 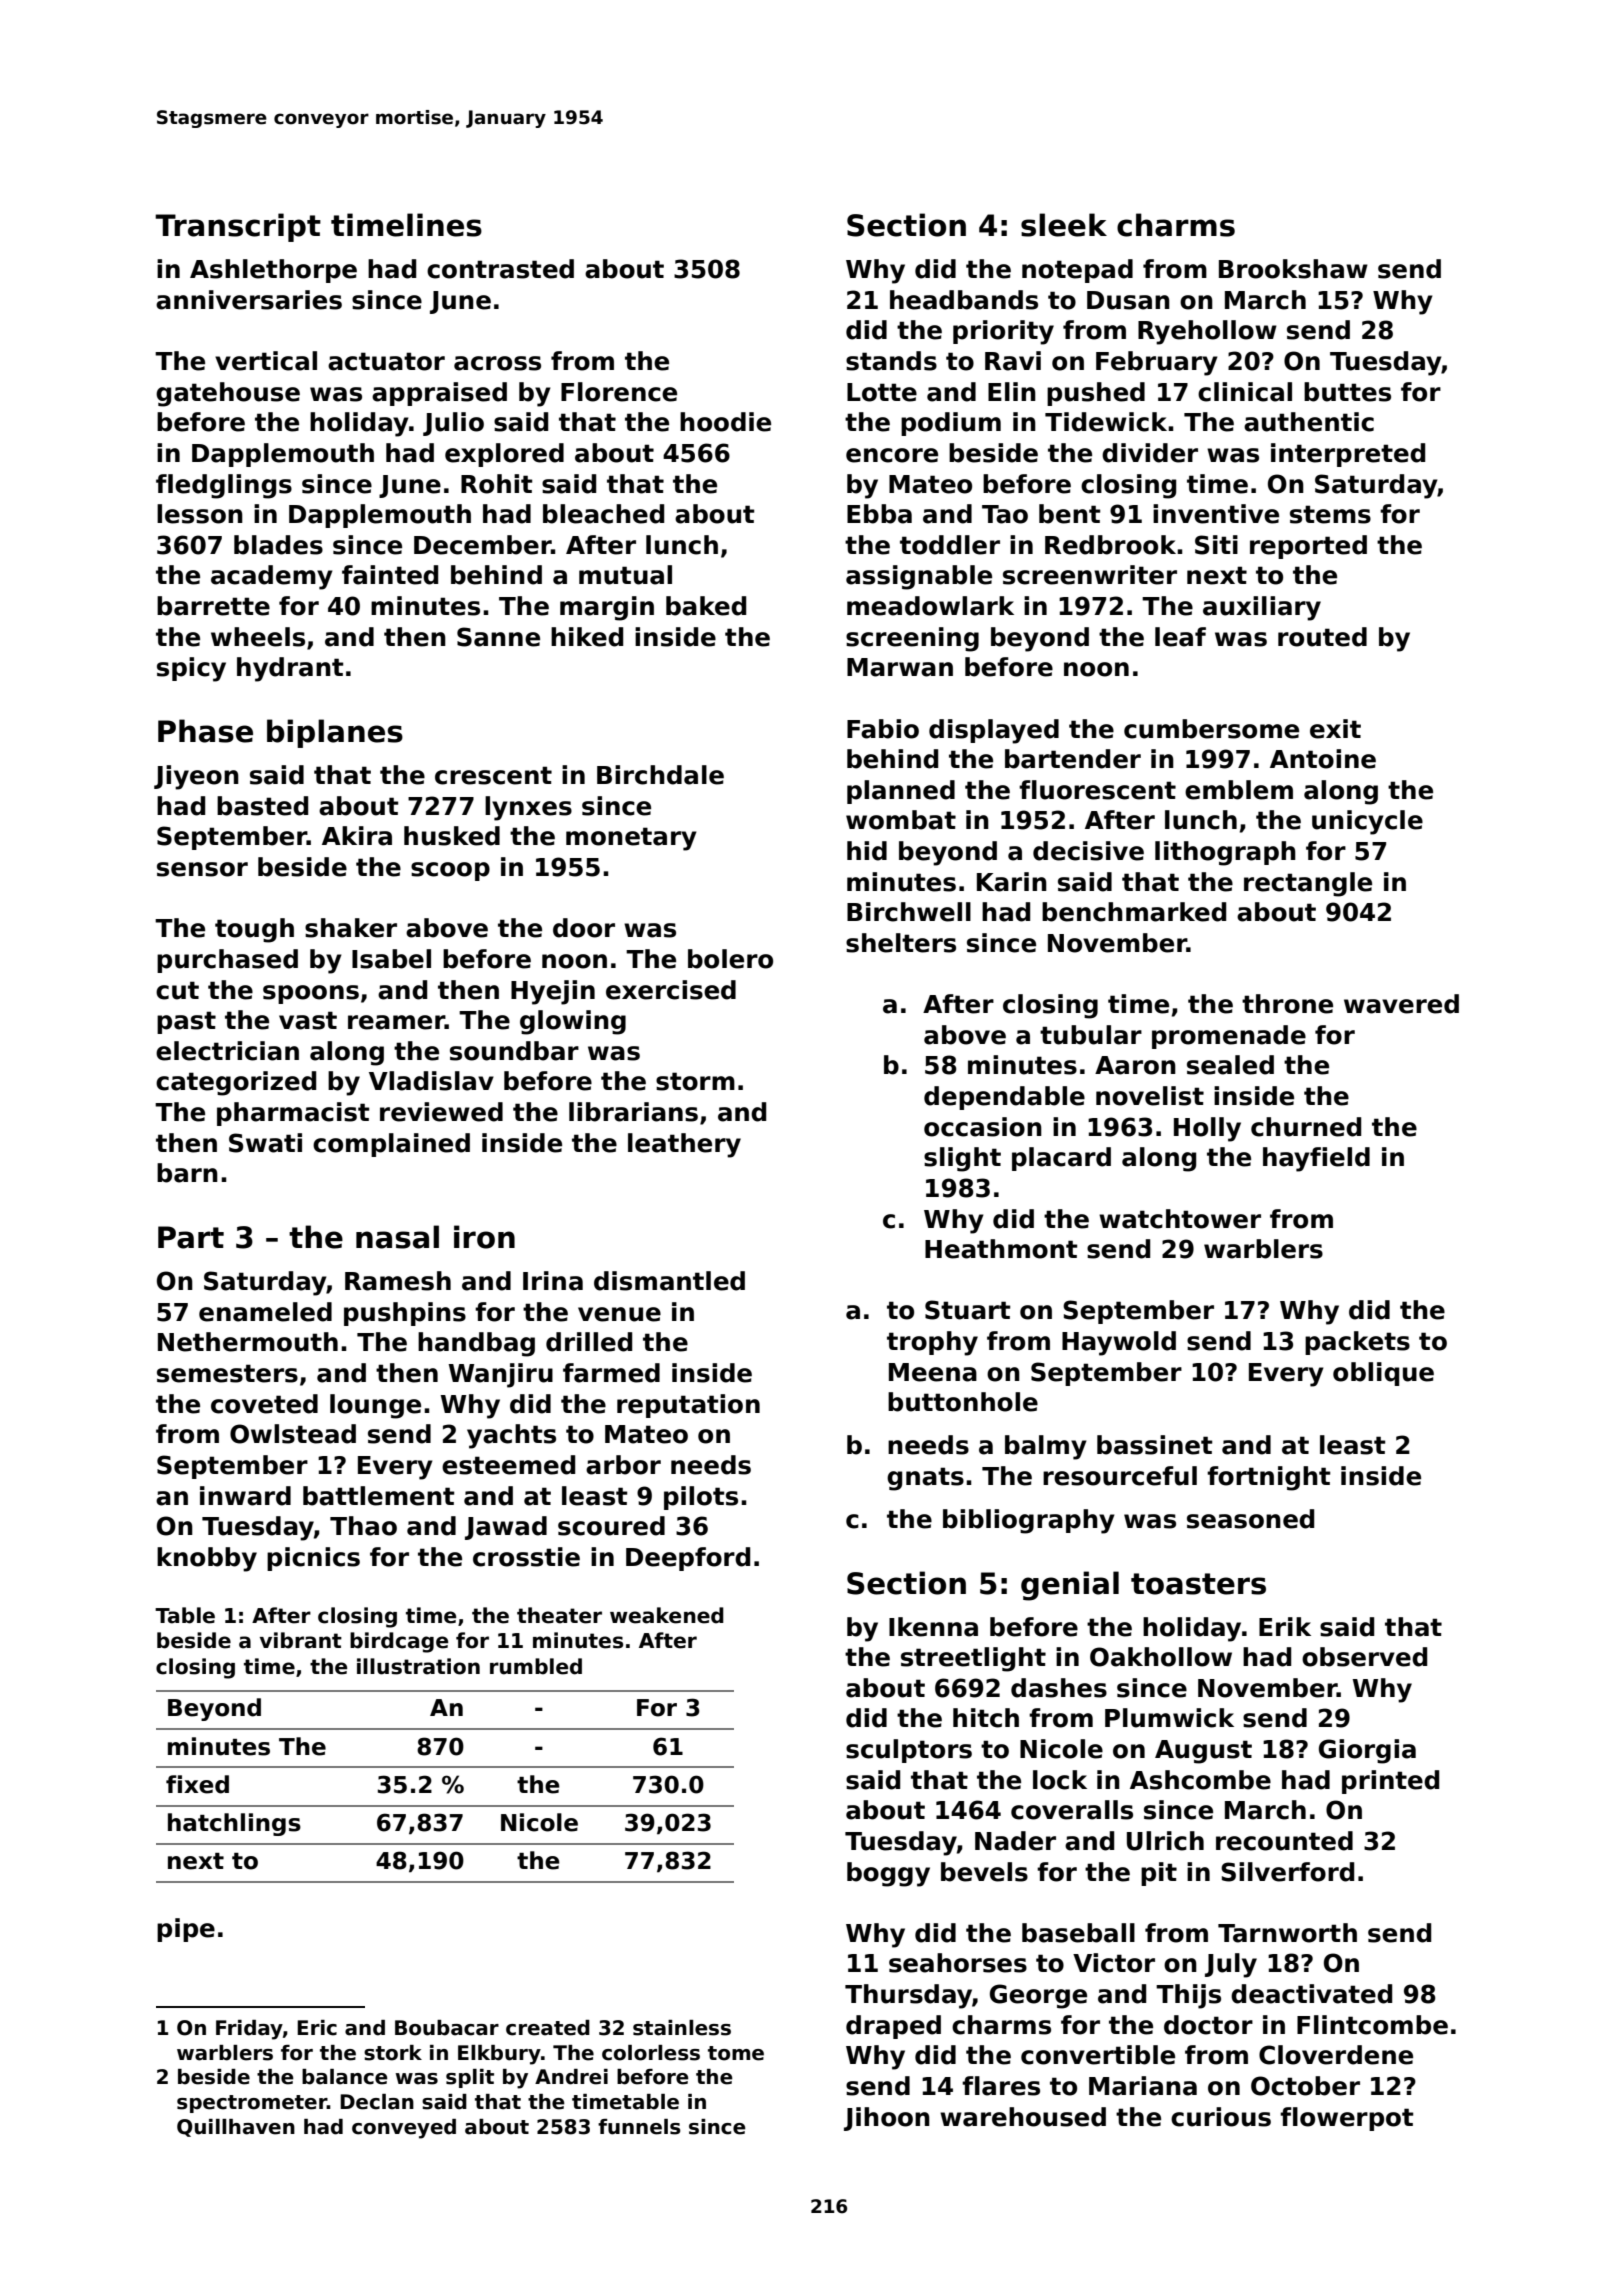 I want to click on fixed, so click(x=197, y=1784).
